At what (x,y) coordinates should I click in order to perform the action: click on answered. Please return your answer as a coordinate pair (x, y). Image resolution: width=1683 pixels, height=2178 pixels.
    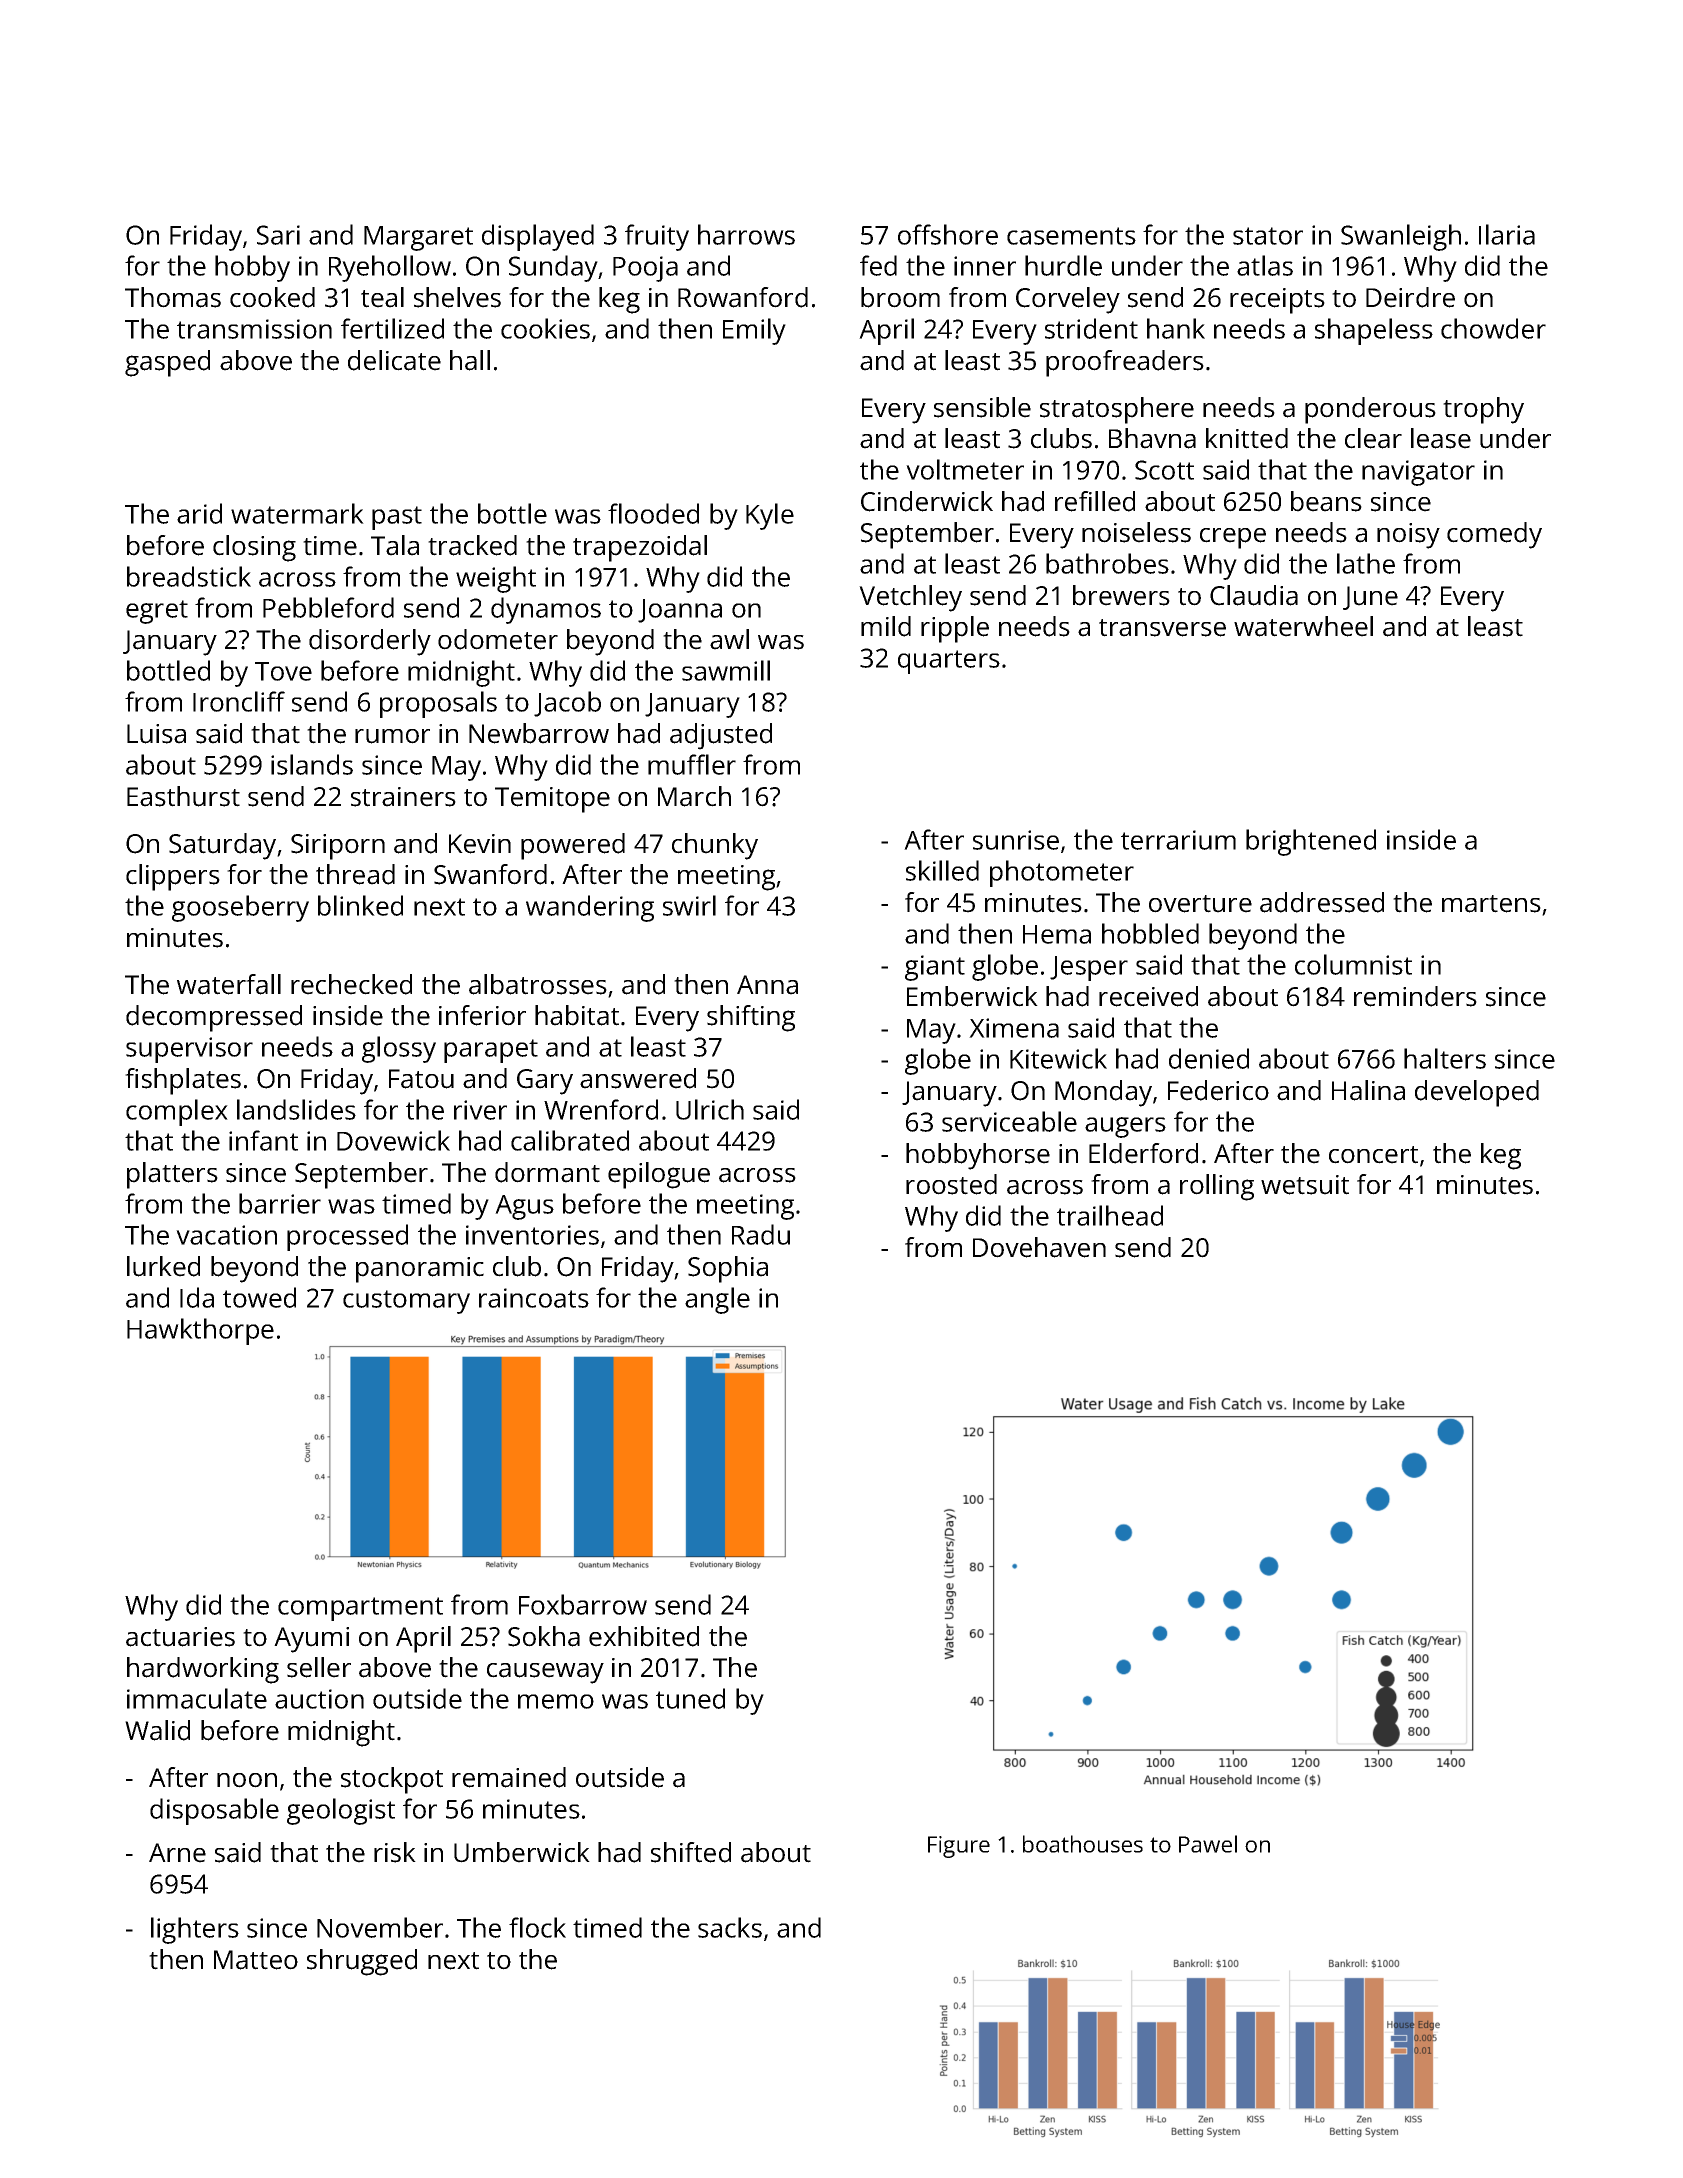
    Looking at the image, I should click on (638, 1078).
